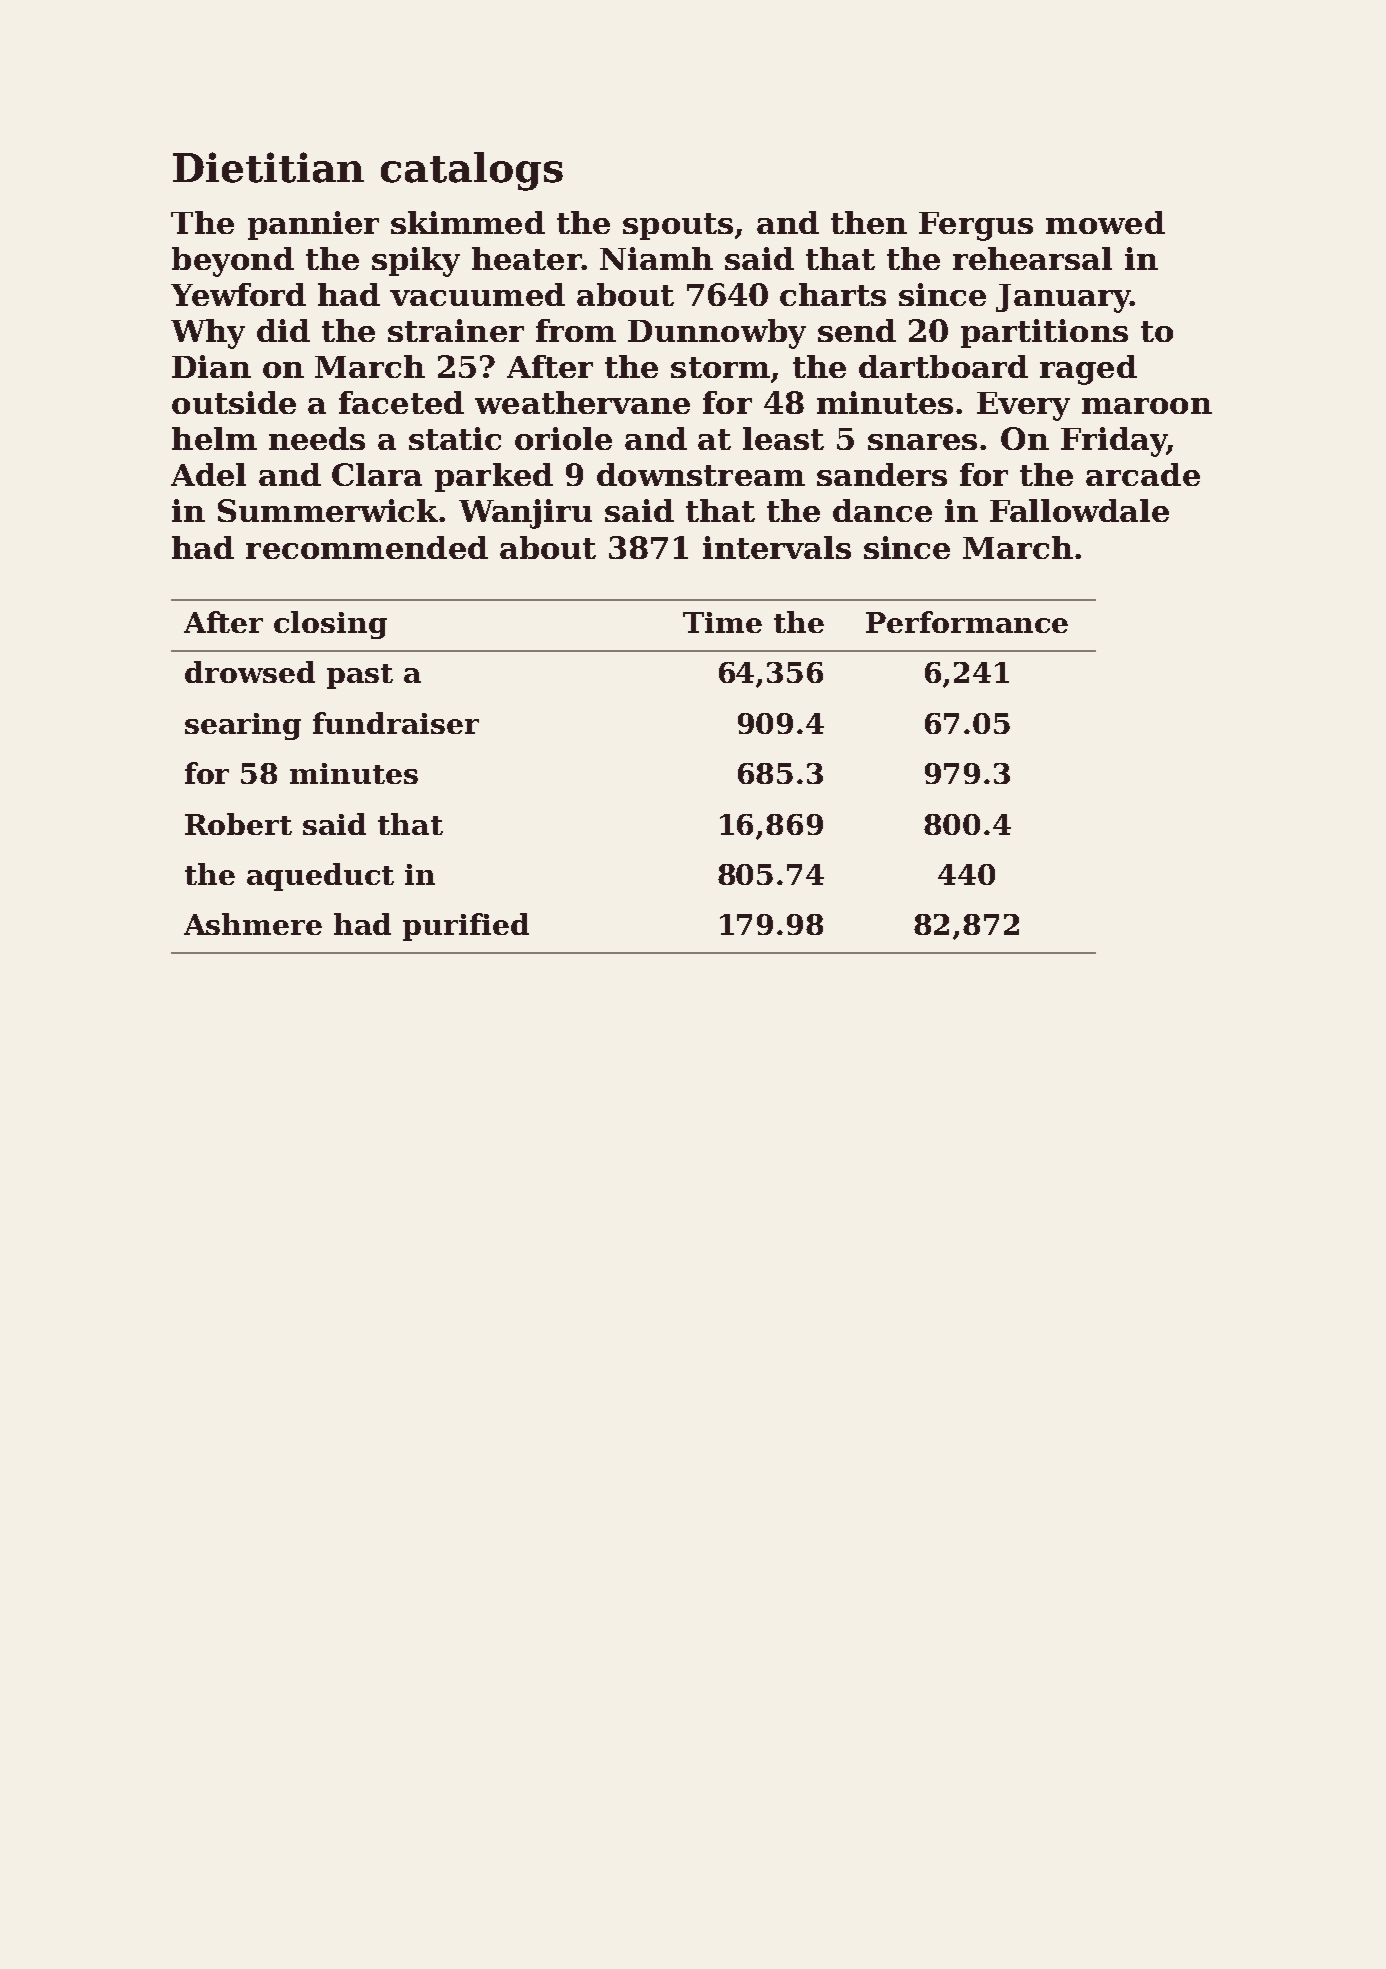  Describe the element at coordinates (472, 171) in the image. I see `catalogs` at that location.
